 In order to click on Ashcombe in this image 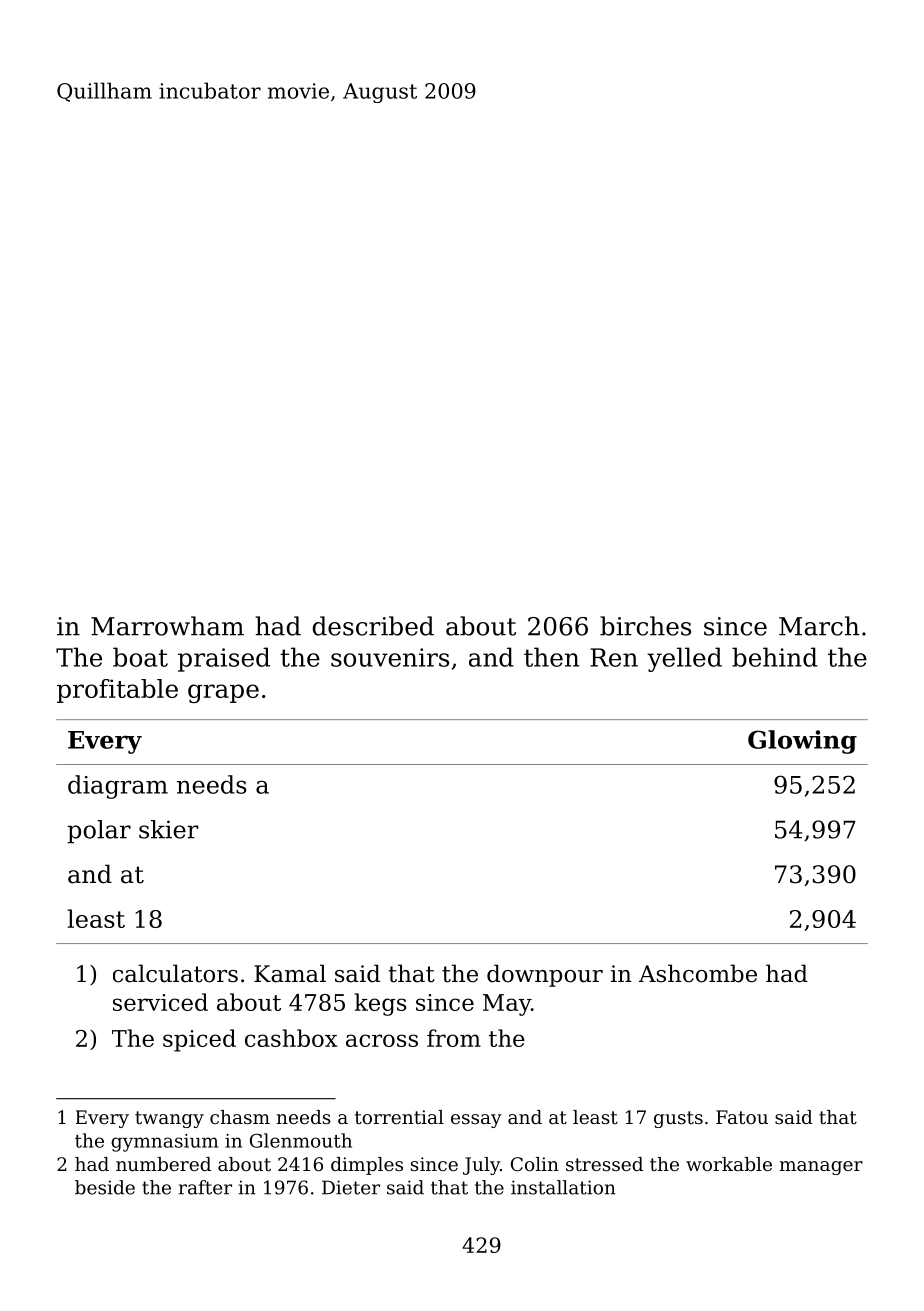, I will do `click(698, 973)`.
